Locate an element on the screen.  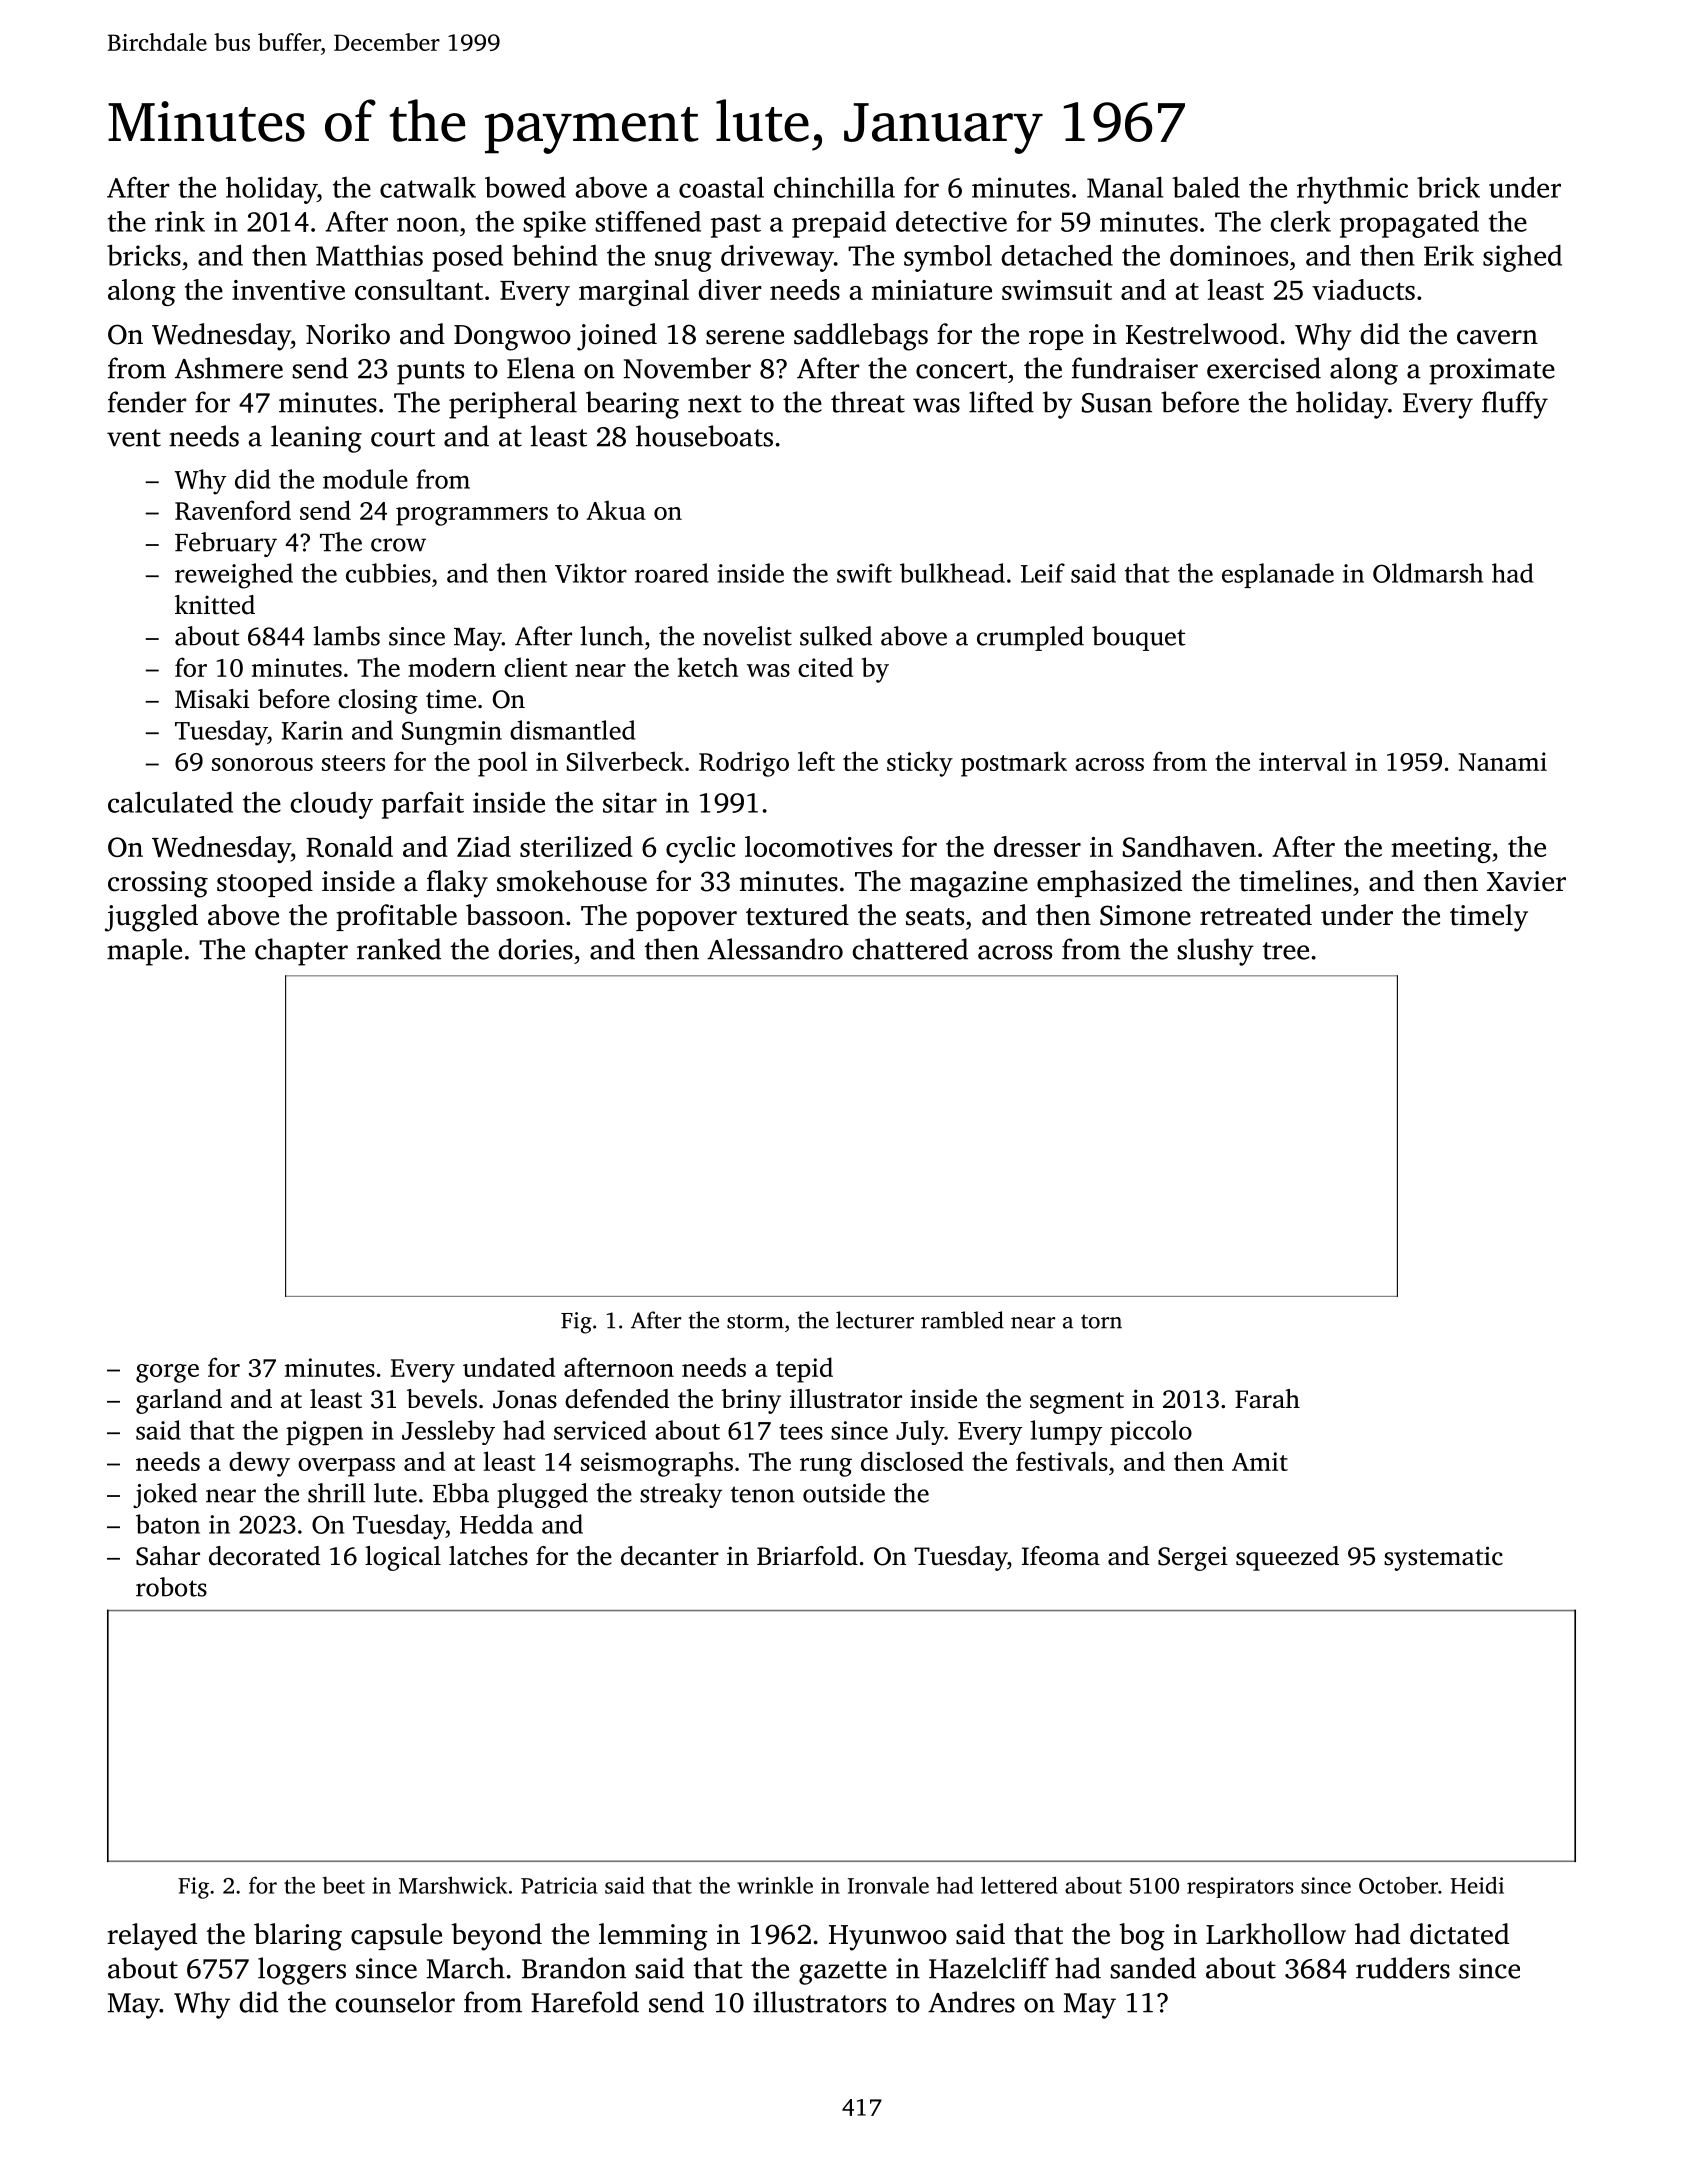
textured is located at coordinates (797, 915).
